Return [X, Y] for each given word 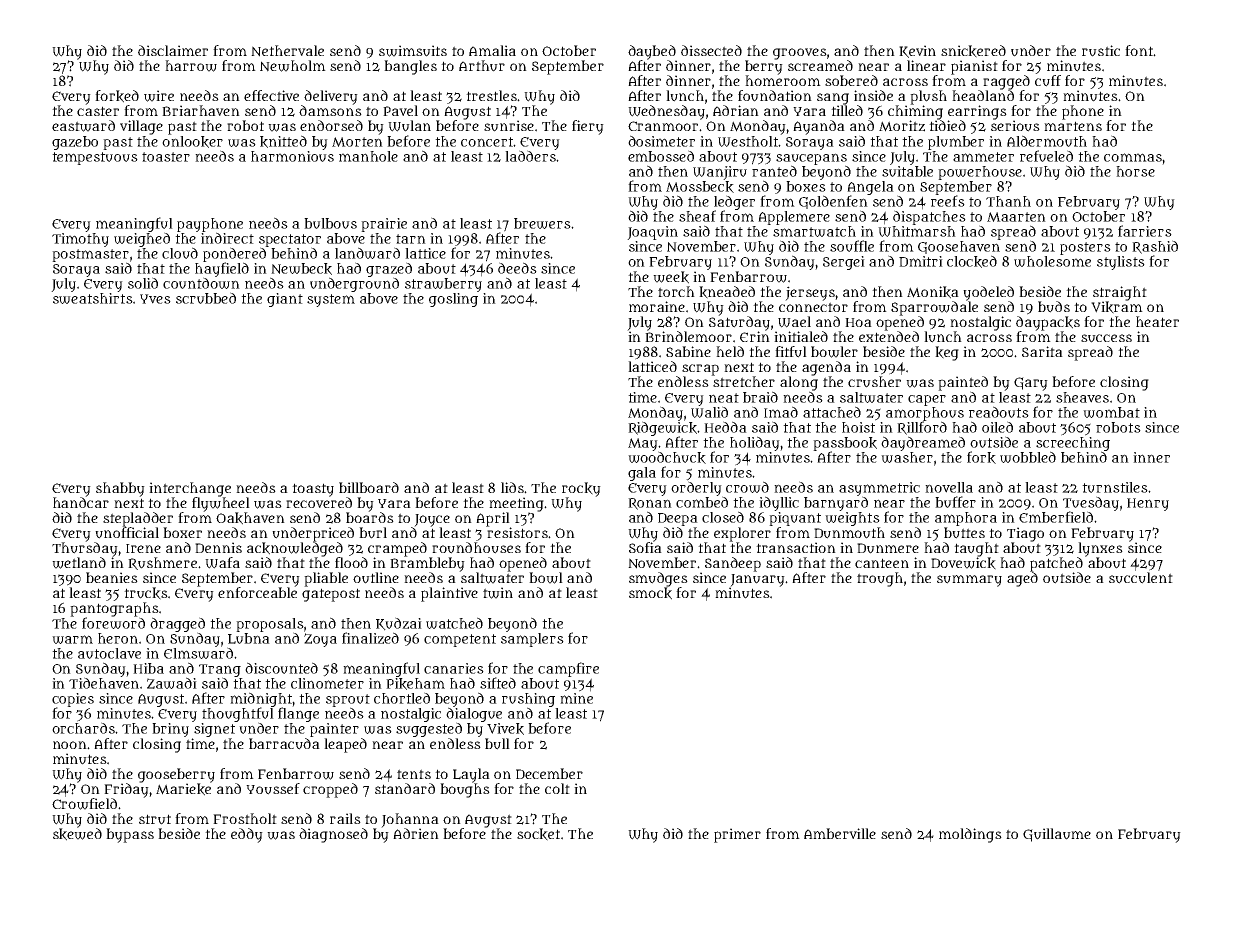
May [643, 444]
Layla [471, 775]
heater [1157, 321]
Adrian [736, 110]
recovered [319, 502]
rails [345, 818]
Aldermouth [1047, 141]
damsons [330, 110]
